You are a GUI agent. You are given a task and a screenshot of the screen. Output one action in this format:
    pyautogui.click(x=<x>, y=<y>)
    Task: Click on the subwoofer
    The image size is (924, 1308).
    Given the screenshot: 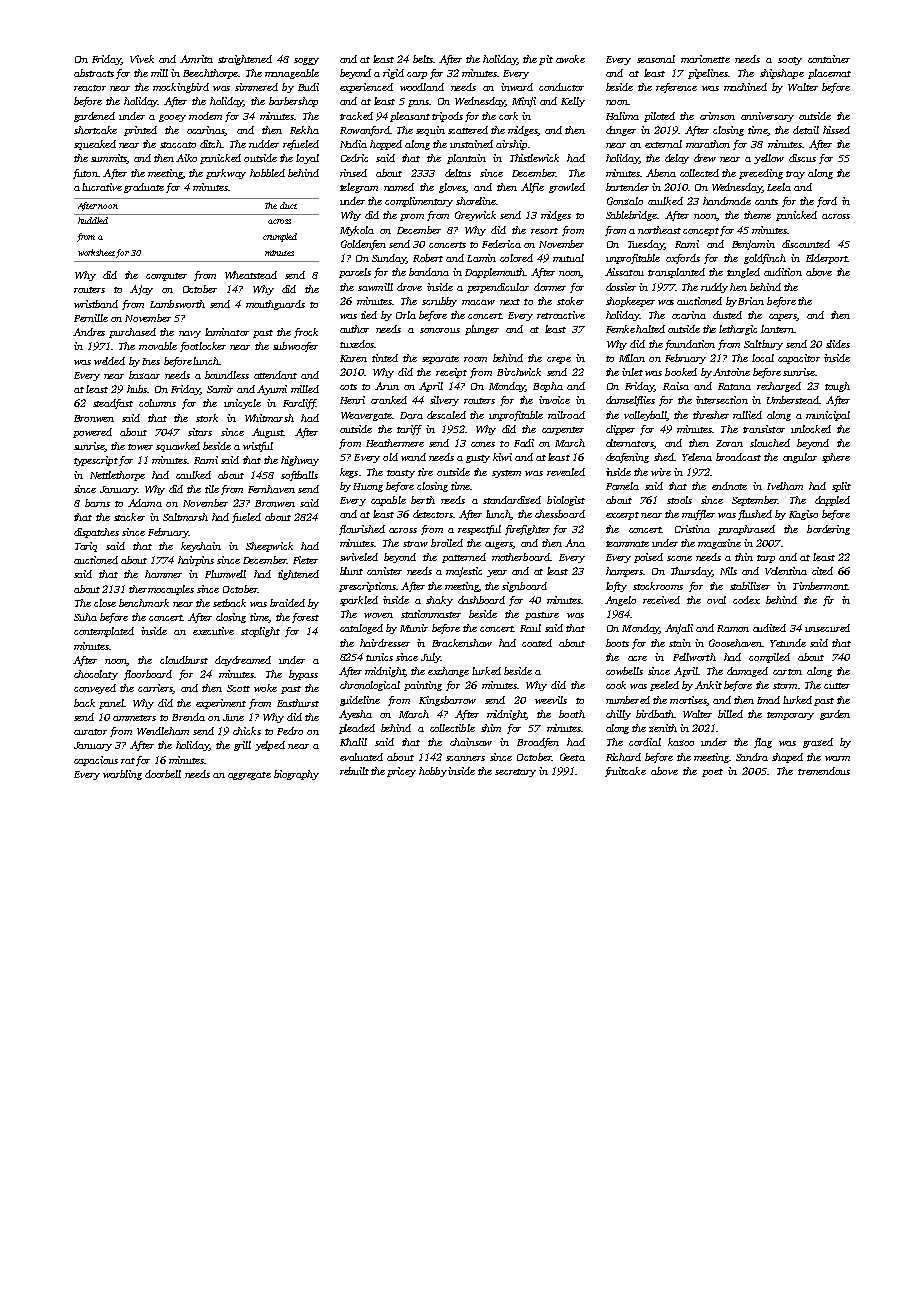 What is the action you would take?
    pyautogui.click(x=295, y=347)
